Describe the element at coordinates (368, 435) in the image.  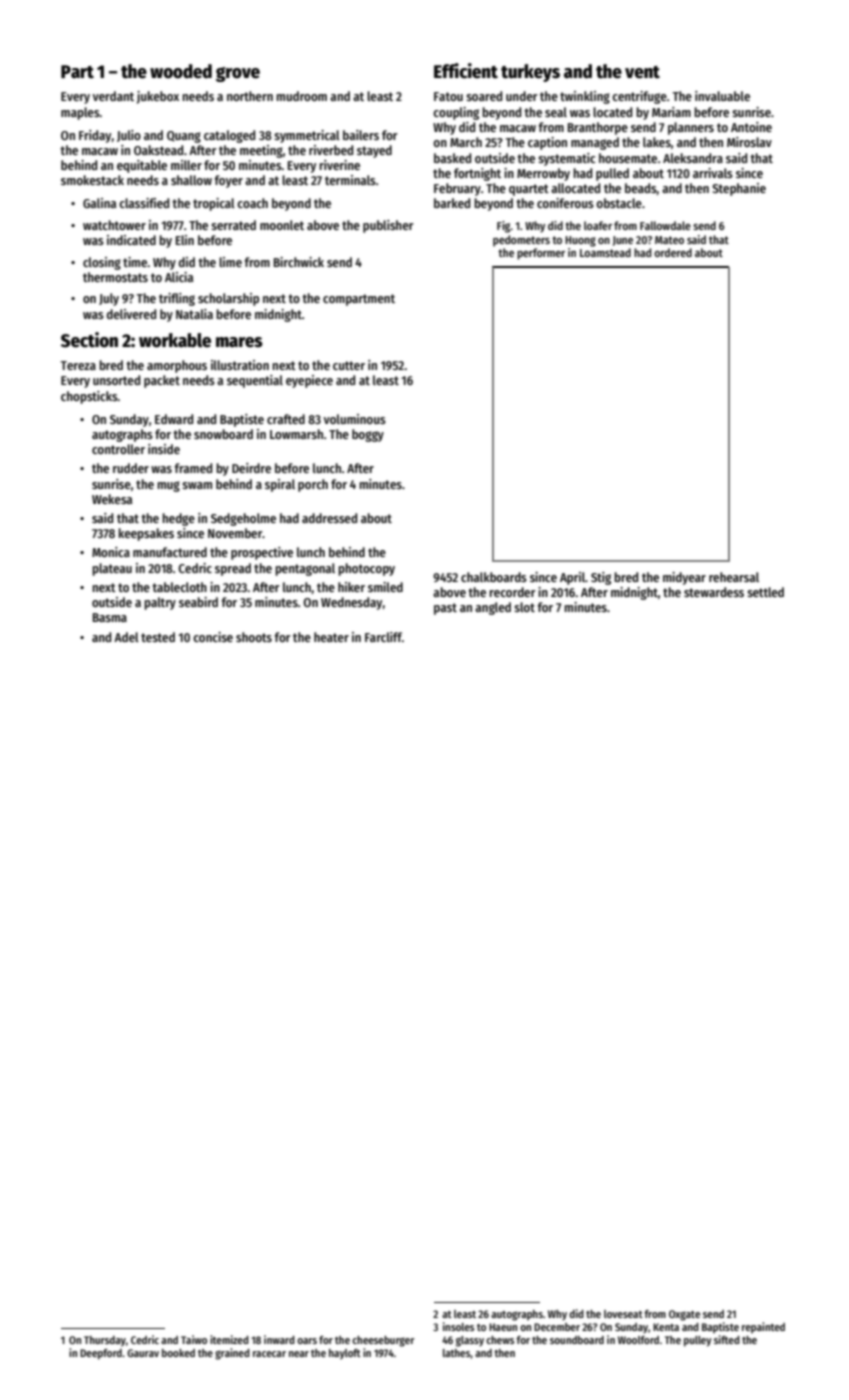
I see `boggy` at that location.
